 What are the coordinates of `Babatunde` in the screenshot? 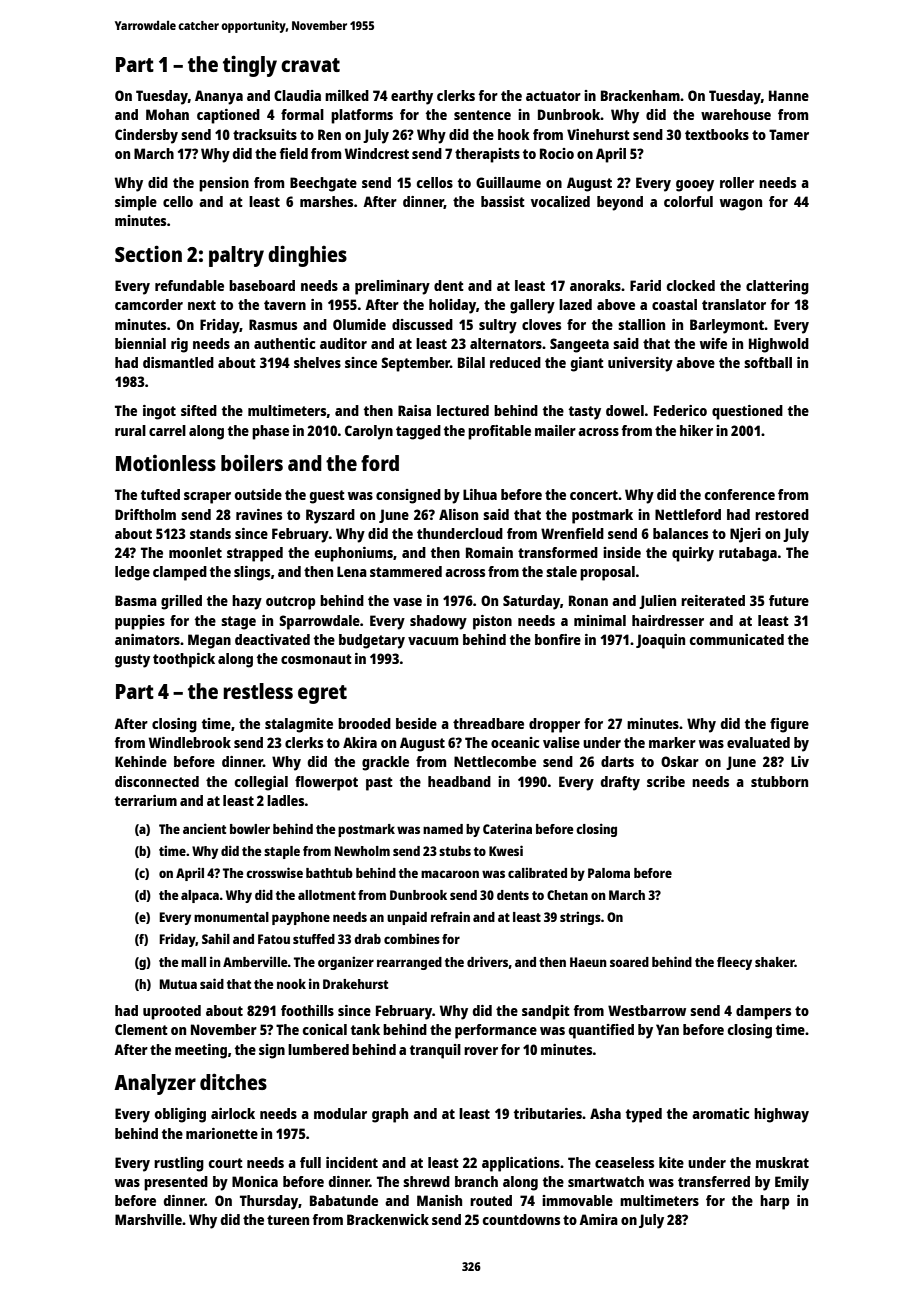 It's located at (344, 1200).
